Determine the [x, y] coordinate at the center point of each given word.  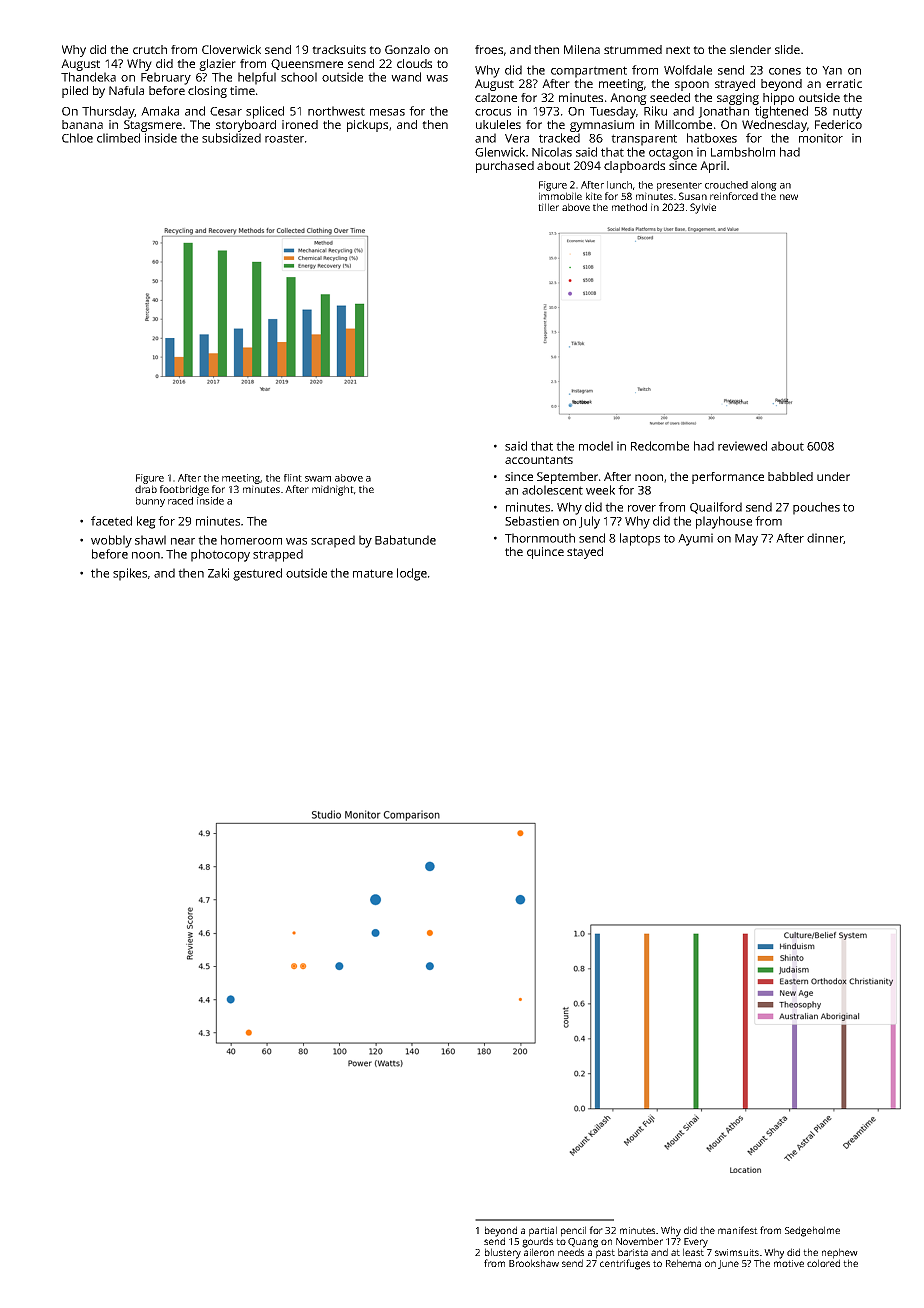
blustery [503, 1253]
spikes [130, 574]
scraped [333, 541]
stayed [585, 553]
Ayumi [695, 539]
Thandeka [88, 77]
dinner [825, 538]
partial [543, 1231]
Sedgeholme [812, 1231]
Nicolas [552, 152]
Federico [838, 124]
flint [293, 478]
